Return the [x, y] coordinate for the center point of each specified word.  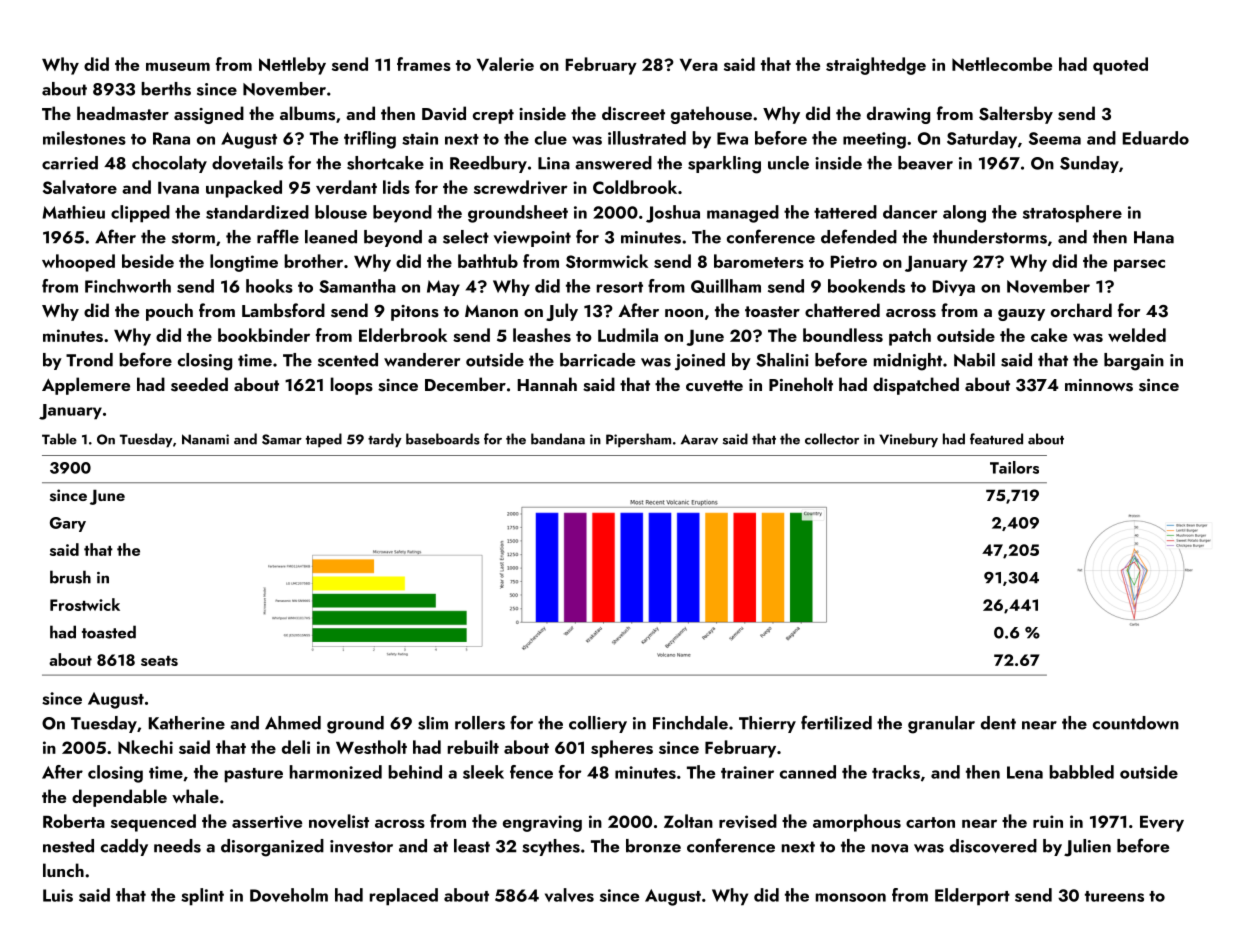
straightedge [876, 66]
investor [361, 846]
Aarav [699, 439]
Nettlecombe [1002, 64]
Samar [282, 439]
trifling [370, 140]
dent [998, 723]
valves [569, 895]
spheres [622, 749]
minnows [1099, 385]
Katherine [187, 723]
